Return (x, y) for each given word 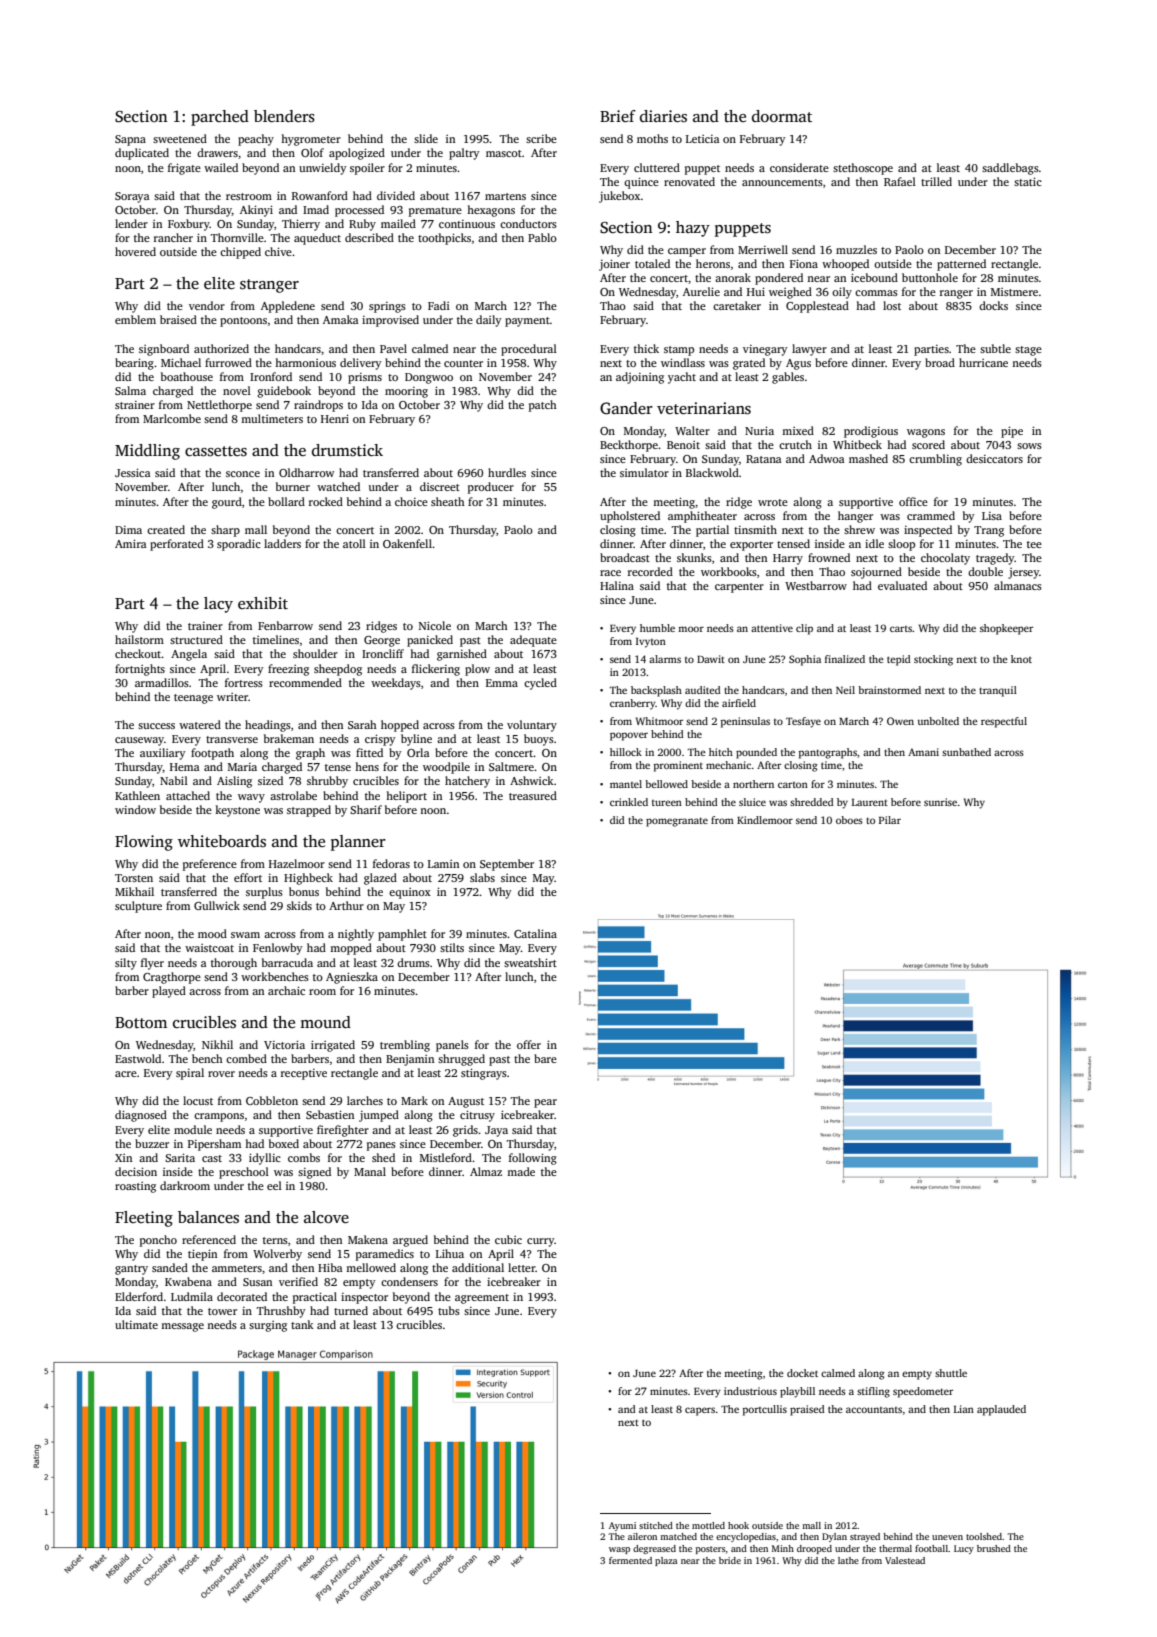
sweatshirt (530, 962)
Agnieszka (352, 978)
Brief (618, 116)
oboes (849, 820)
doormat (782, 116)
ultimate (136, 1324)
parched (220, 118)
